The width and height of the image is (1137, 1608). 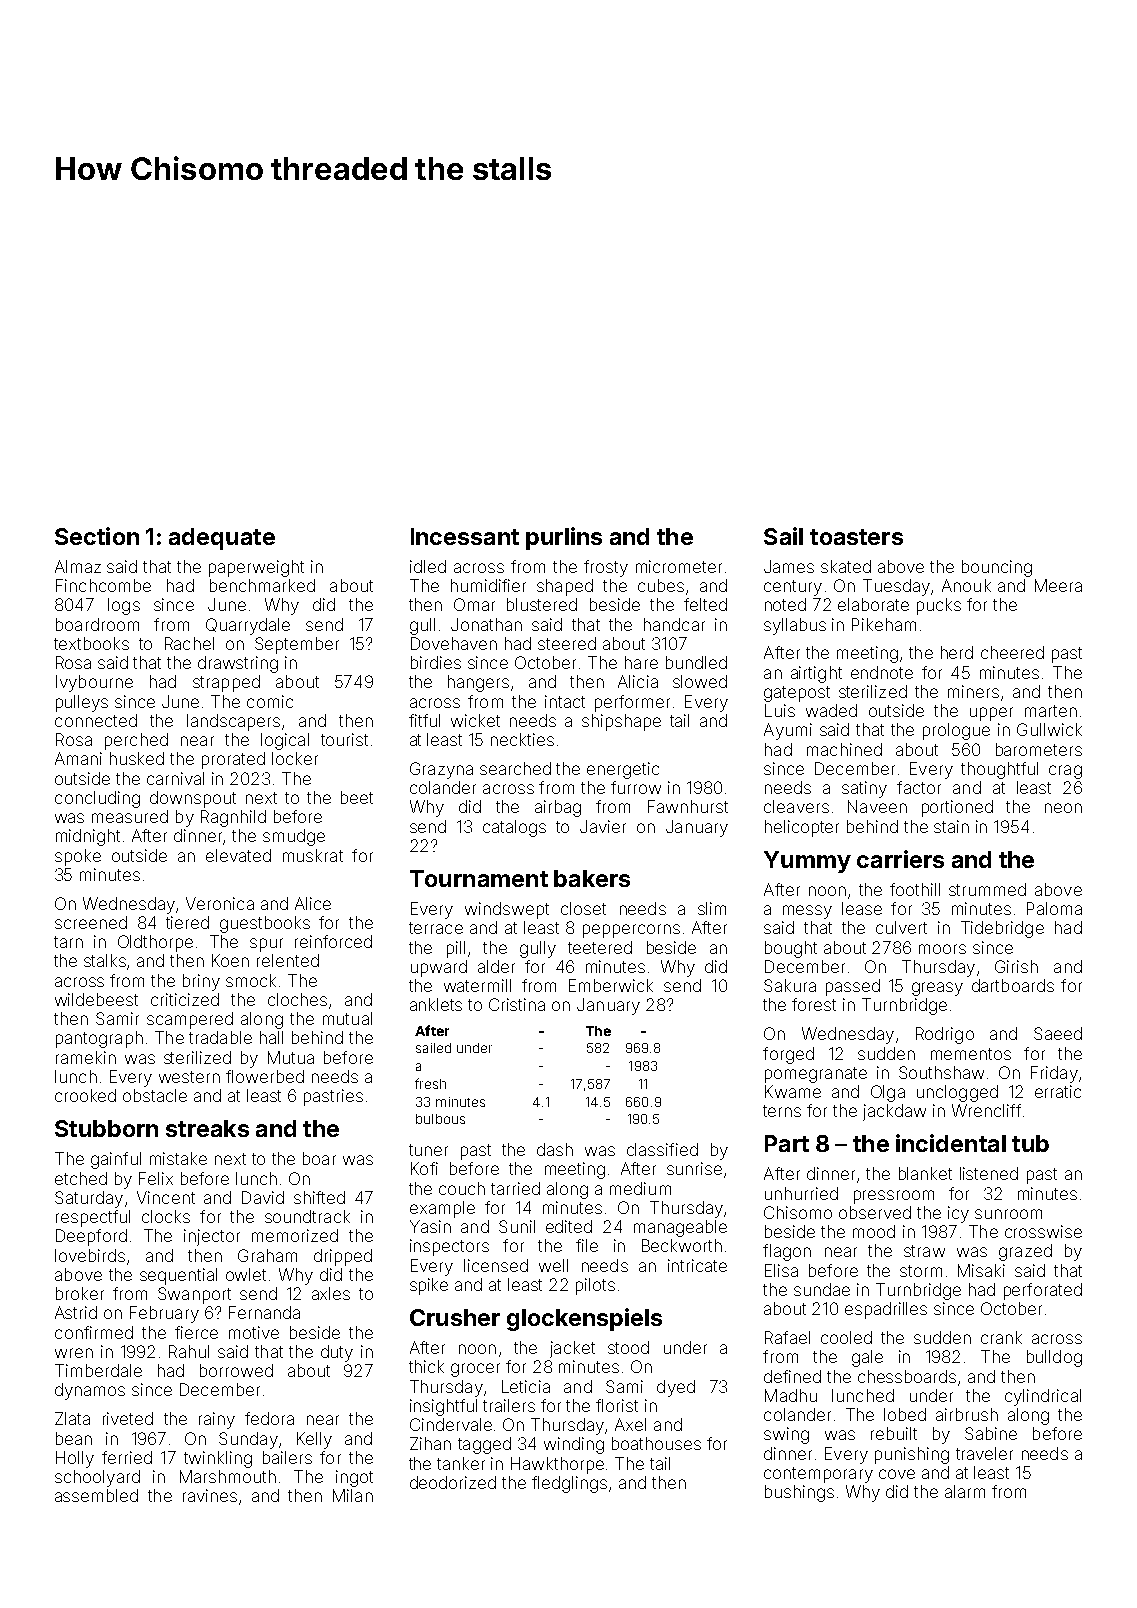 I want to click on prorated, so click(x=233, y=760).
